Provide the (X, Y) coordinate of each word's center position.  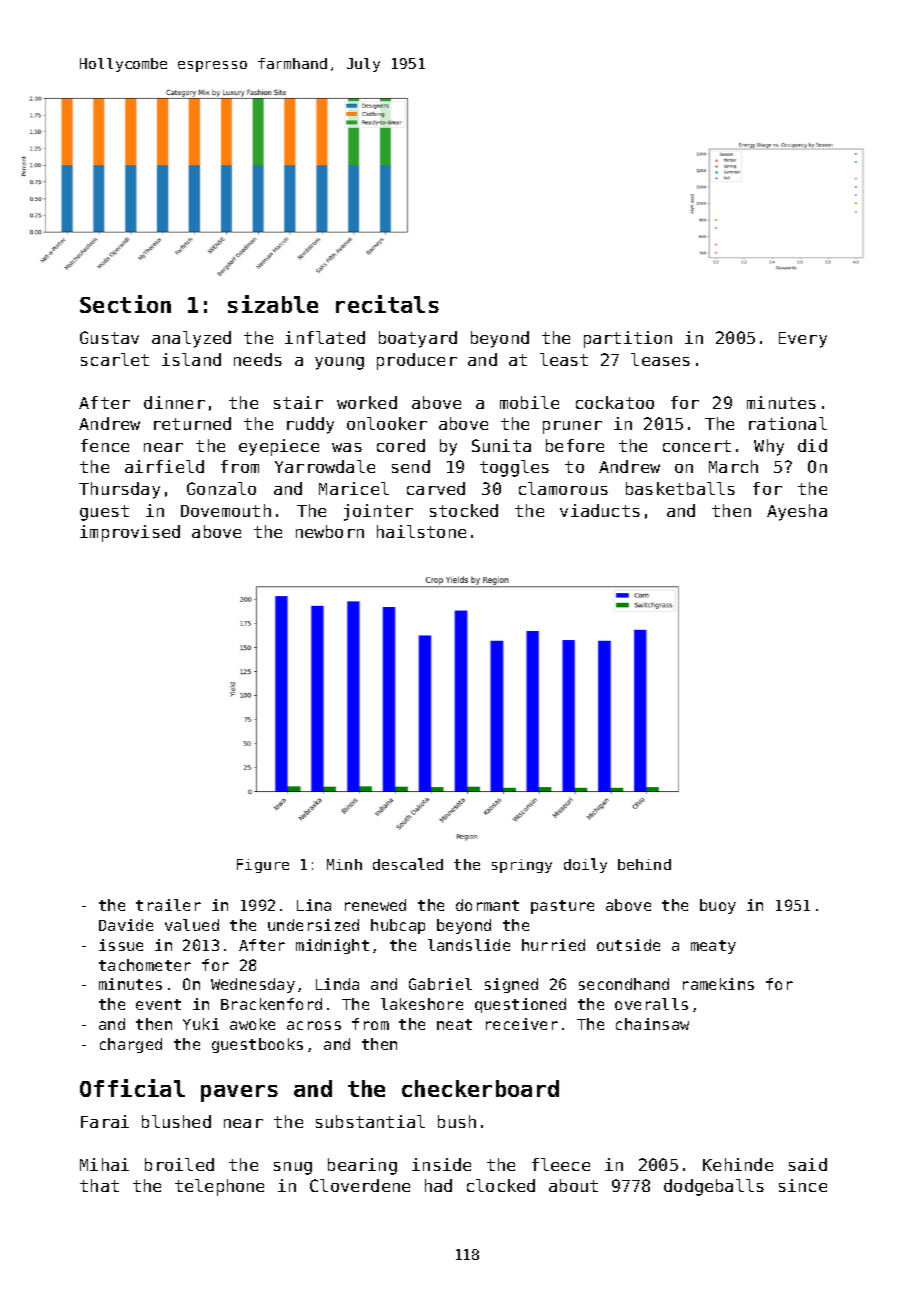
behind (644, 864)
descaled (408, 864)
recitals (387, 304)
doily (585, 865)
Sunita (501, 445)
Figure (263, 866)
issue (121, 945)
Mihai (104, 1164)
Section (125, 304)
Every (803, 340)
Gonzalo (221, 488)
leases (660, 359)
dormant (487, 905)
